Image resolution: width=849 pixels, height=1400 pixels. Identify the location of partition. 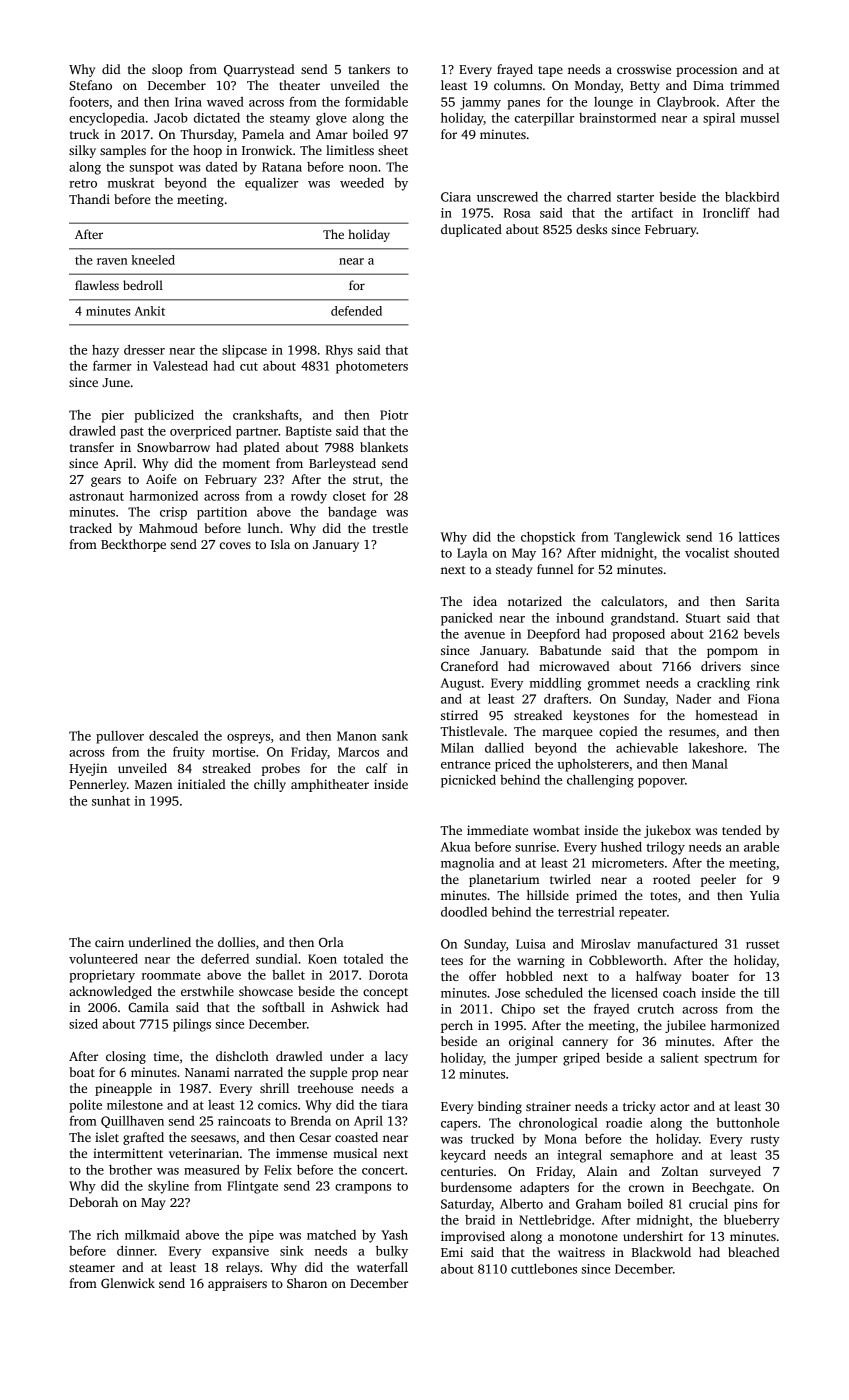
(222, 513).
